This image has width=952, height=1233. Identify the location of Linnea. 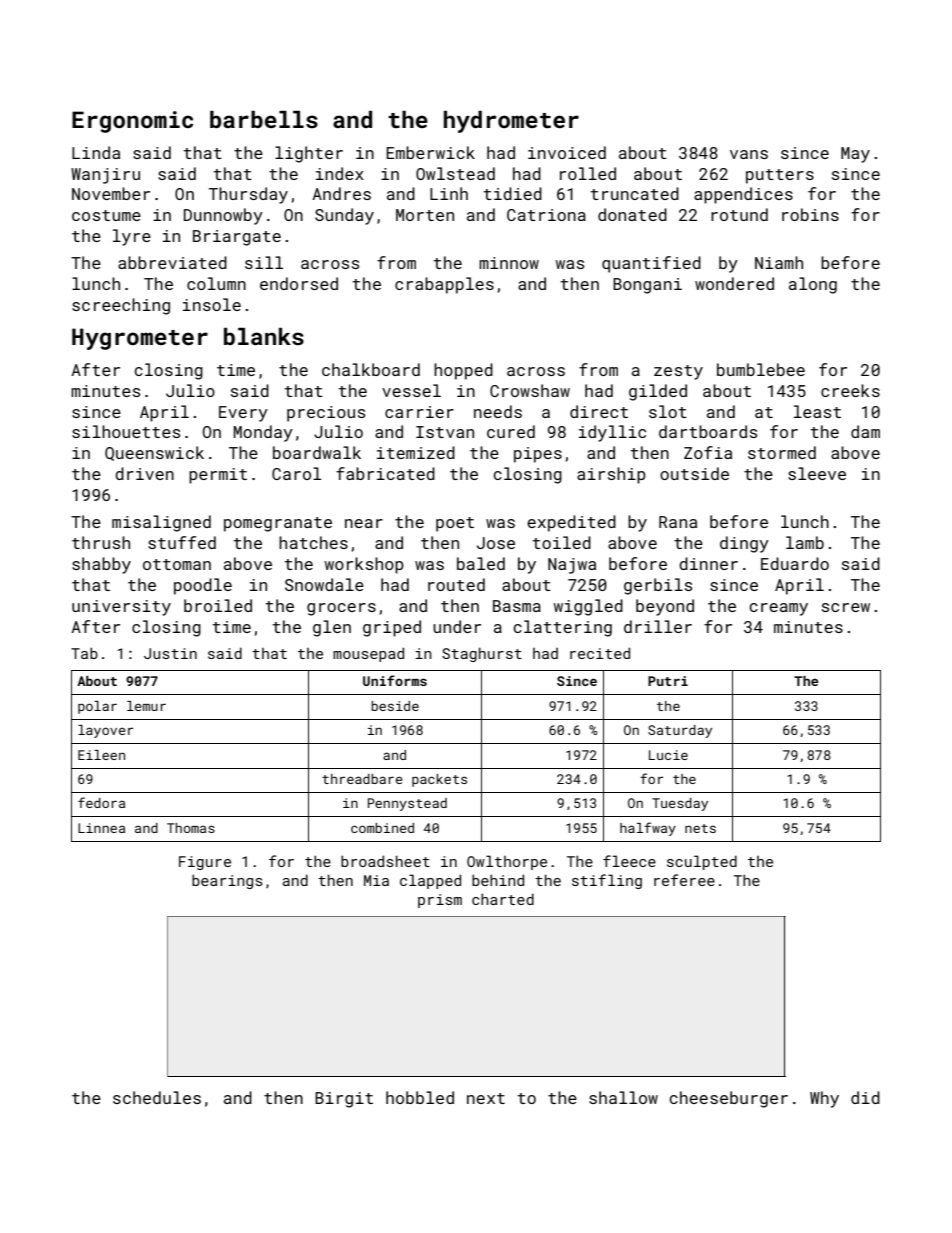
(101, 828).
